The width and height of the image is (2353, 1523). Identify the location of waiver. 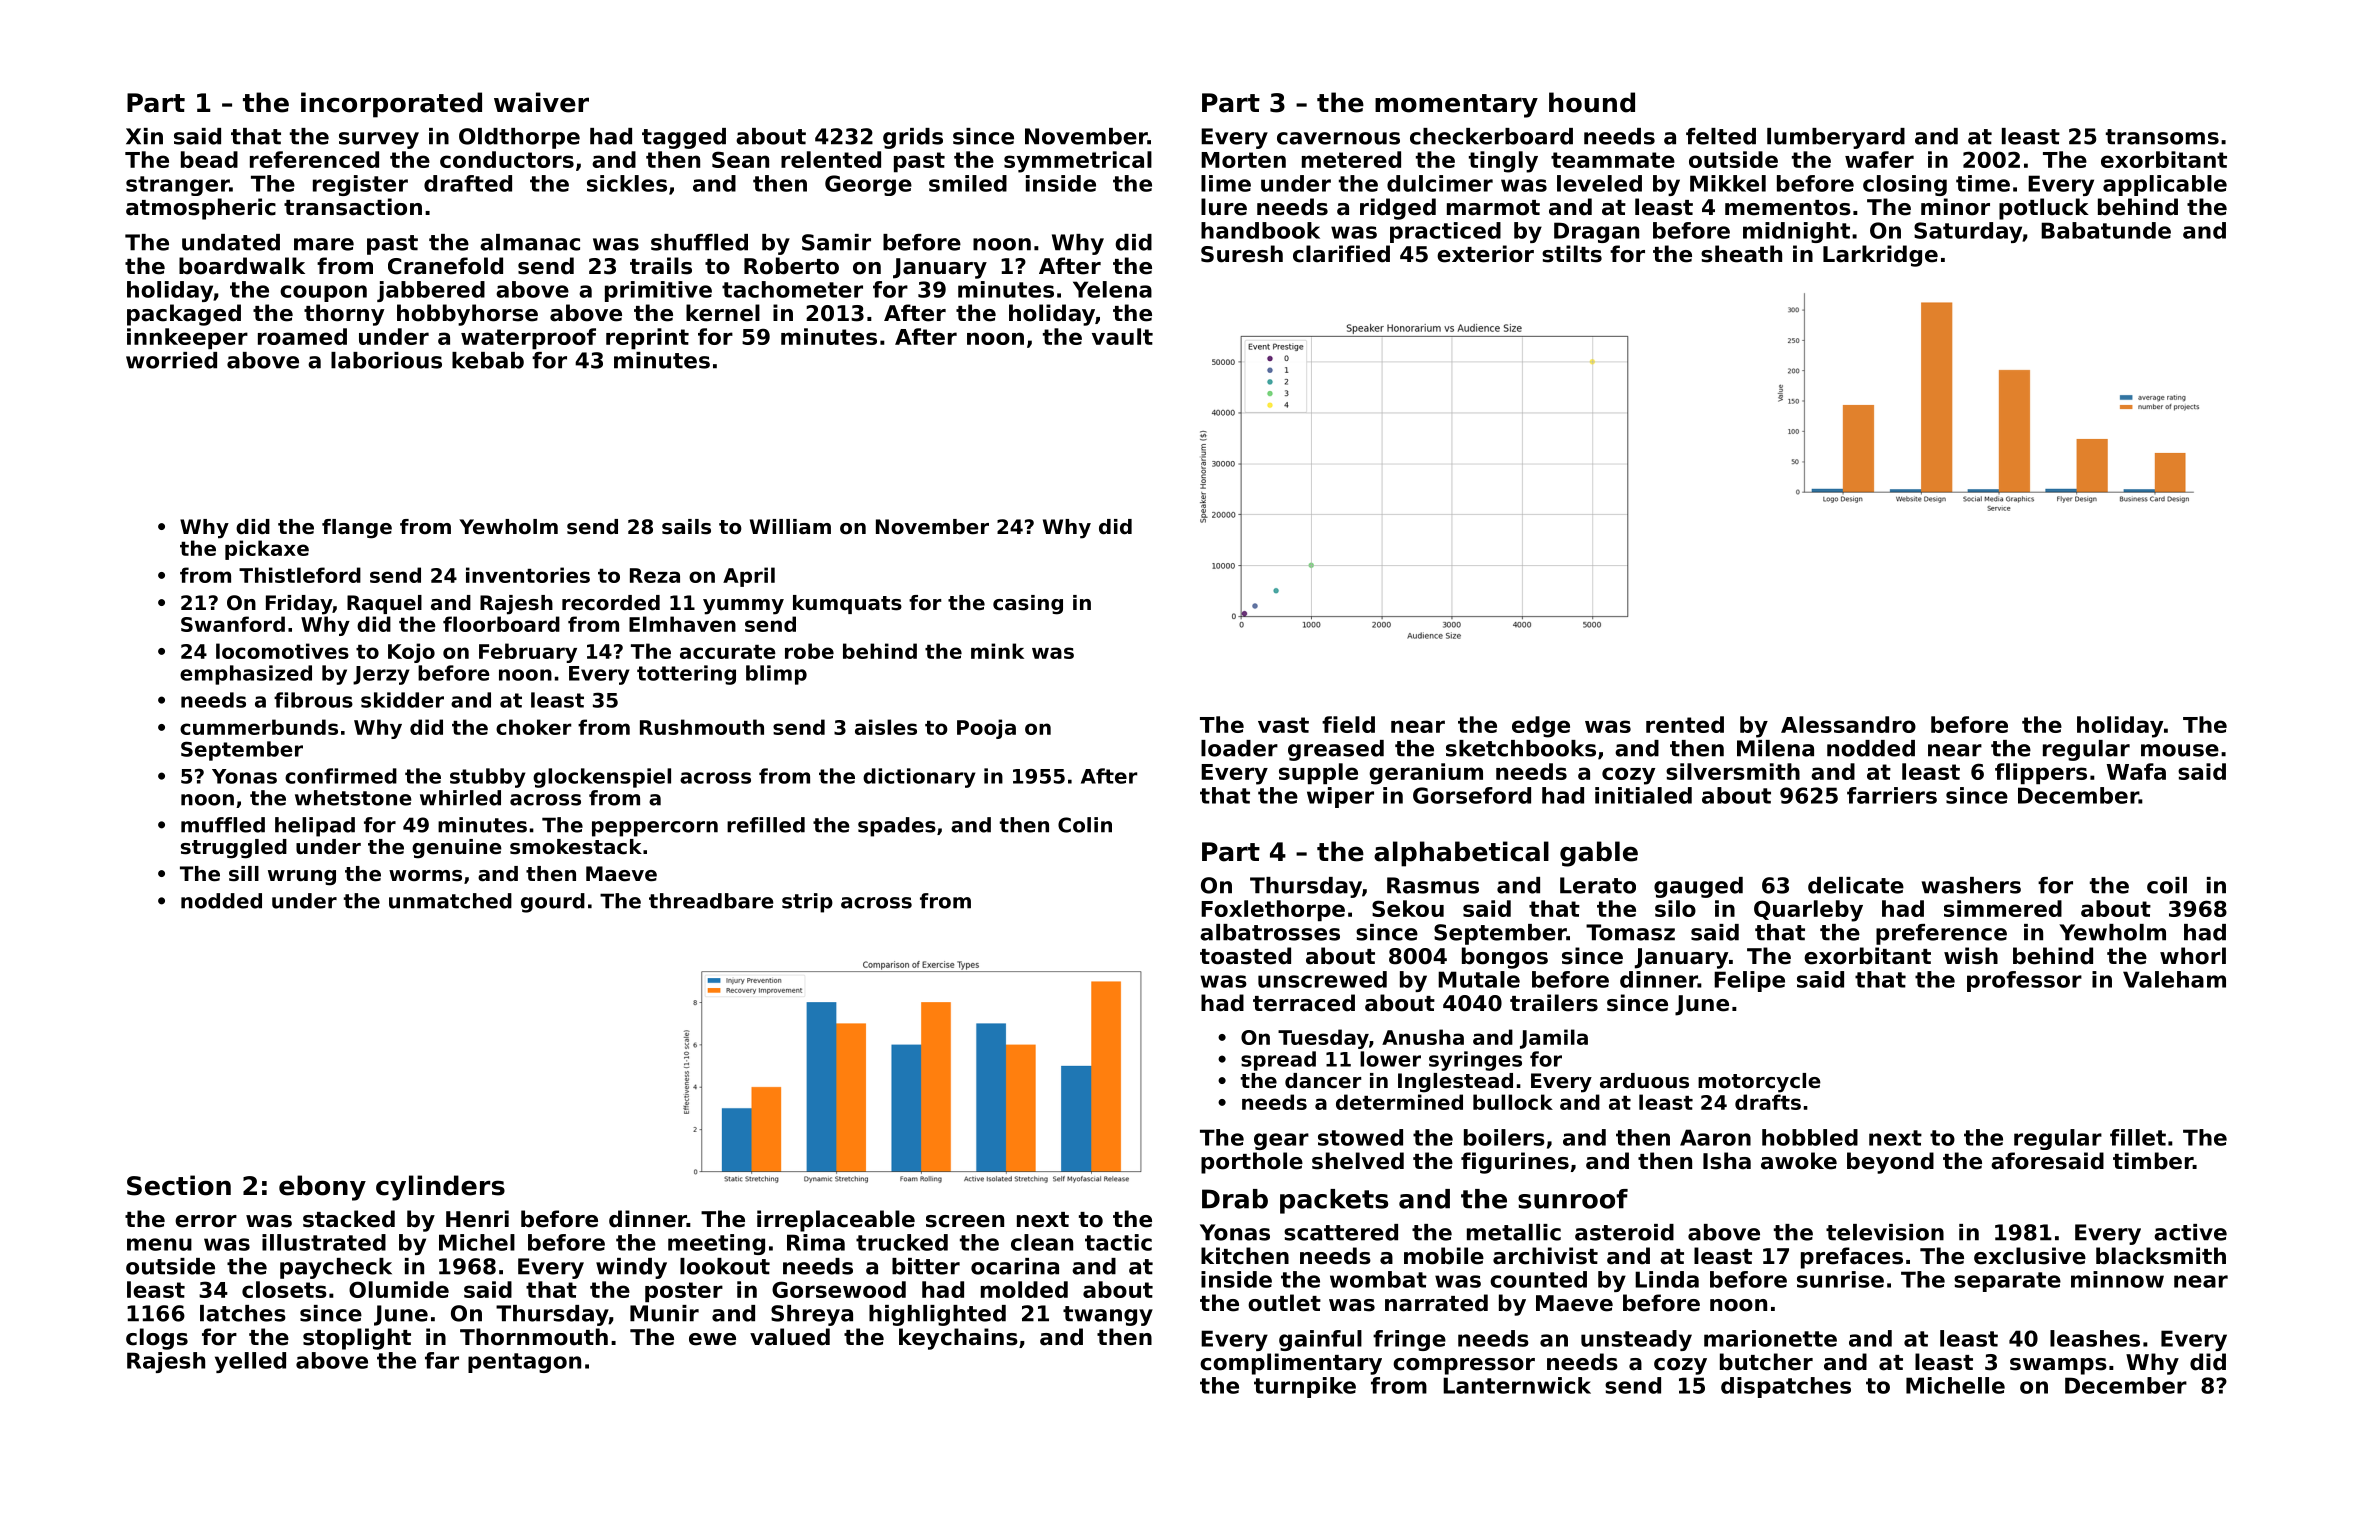
(541, 102).
